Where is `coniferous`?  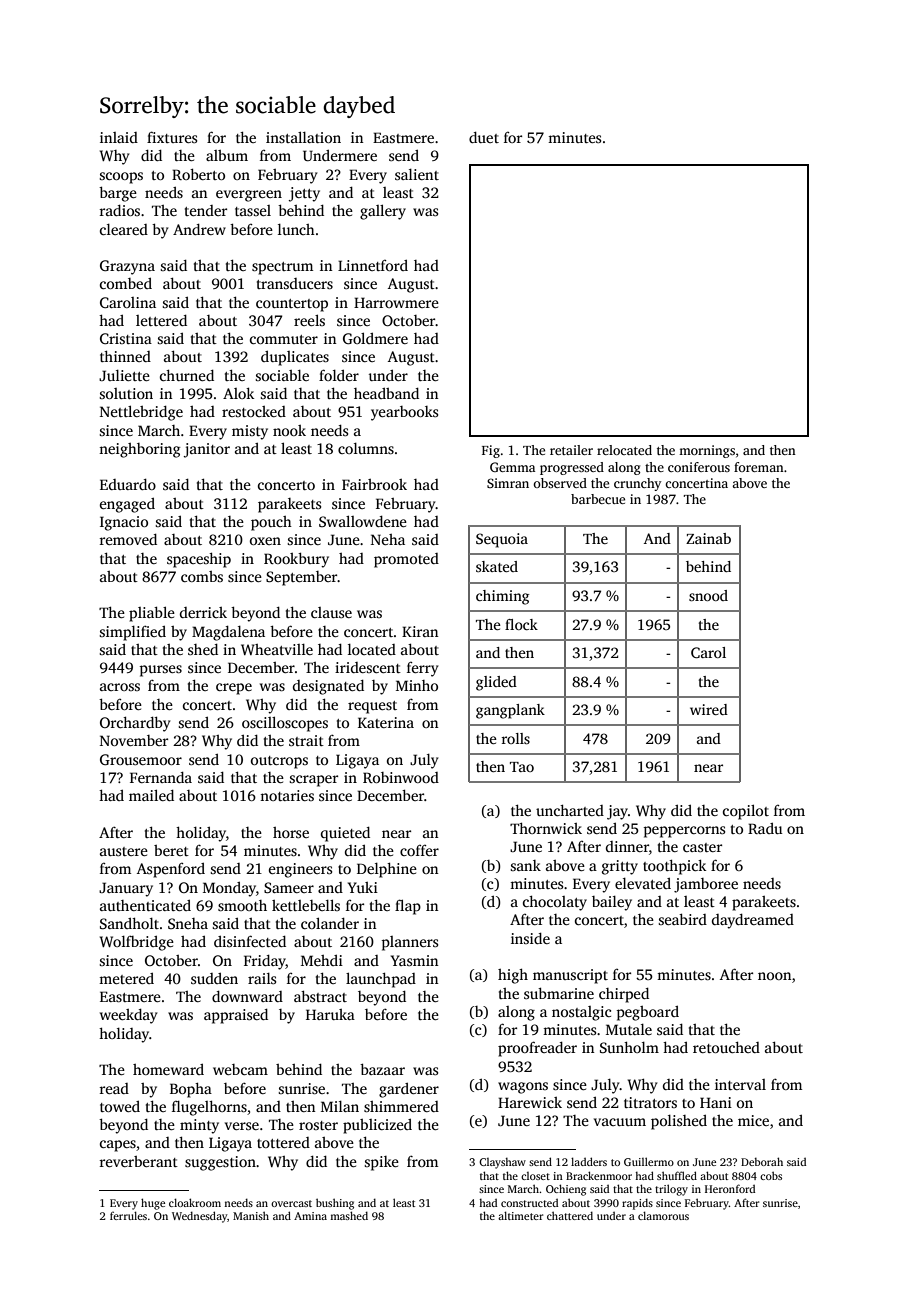 coniferous is located at coordinates (699, 467).
